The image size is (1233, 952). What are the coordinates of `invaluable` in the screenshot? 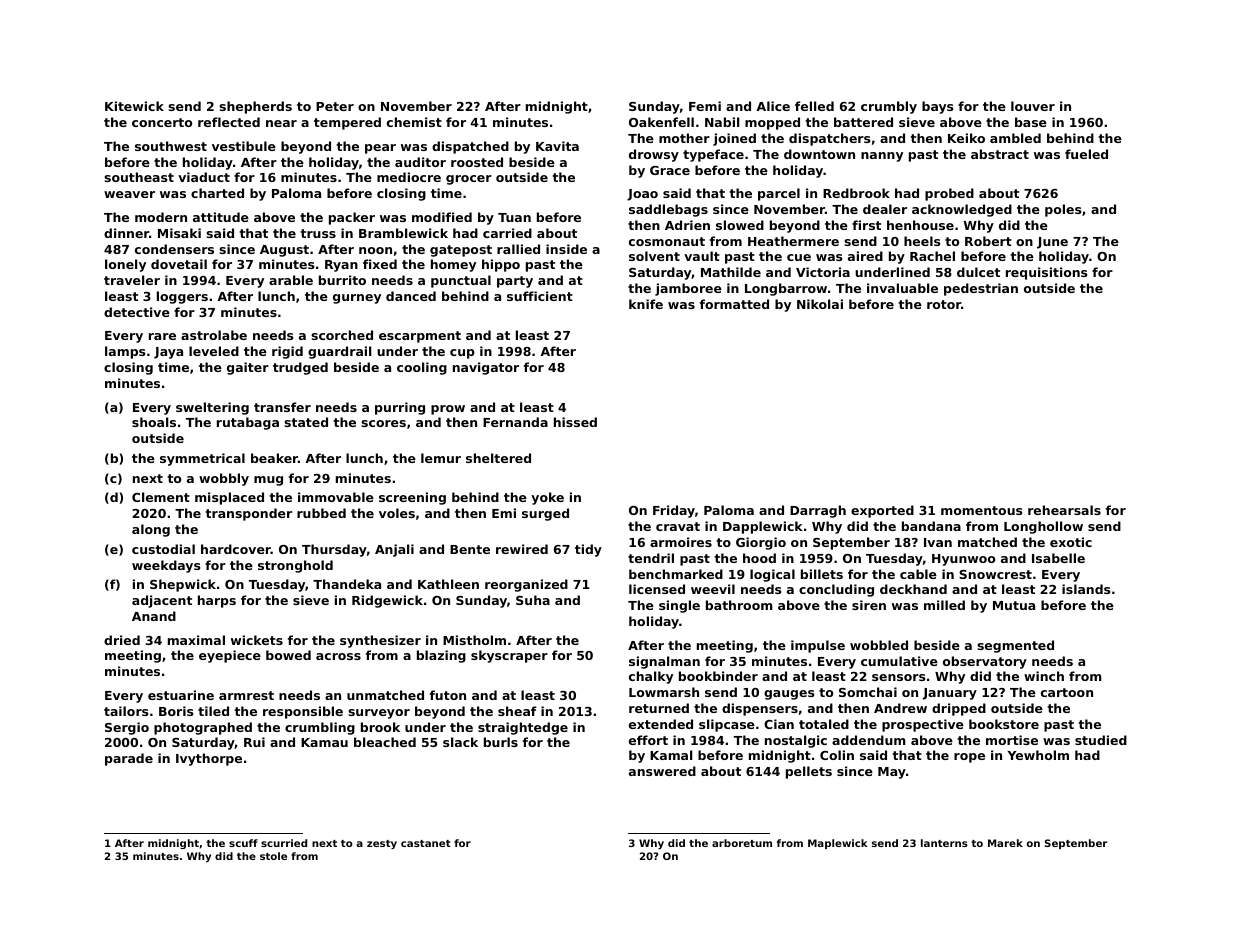 It's located at (902, 288).
